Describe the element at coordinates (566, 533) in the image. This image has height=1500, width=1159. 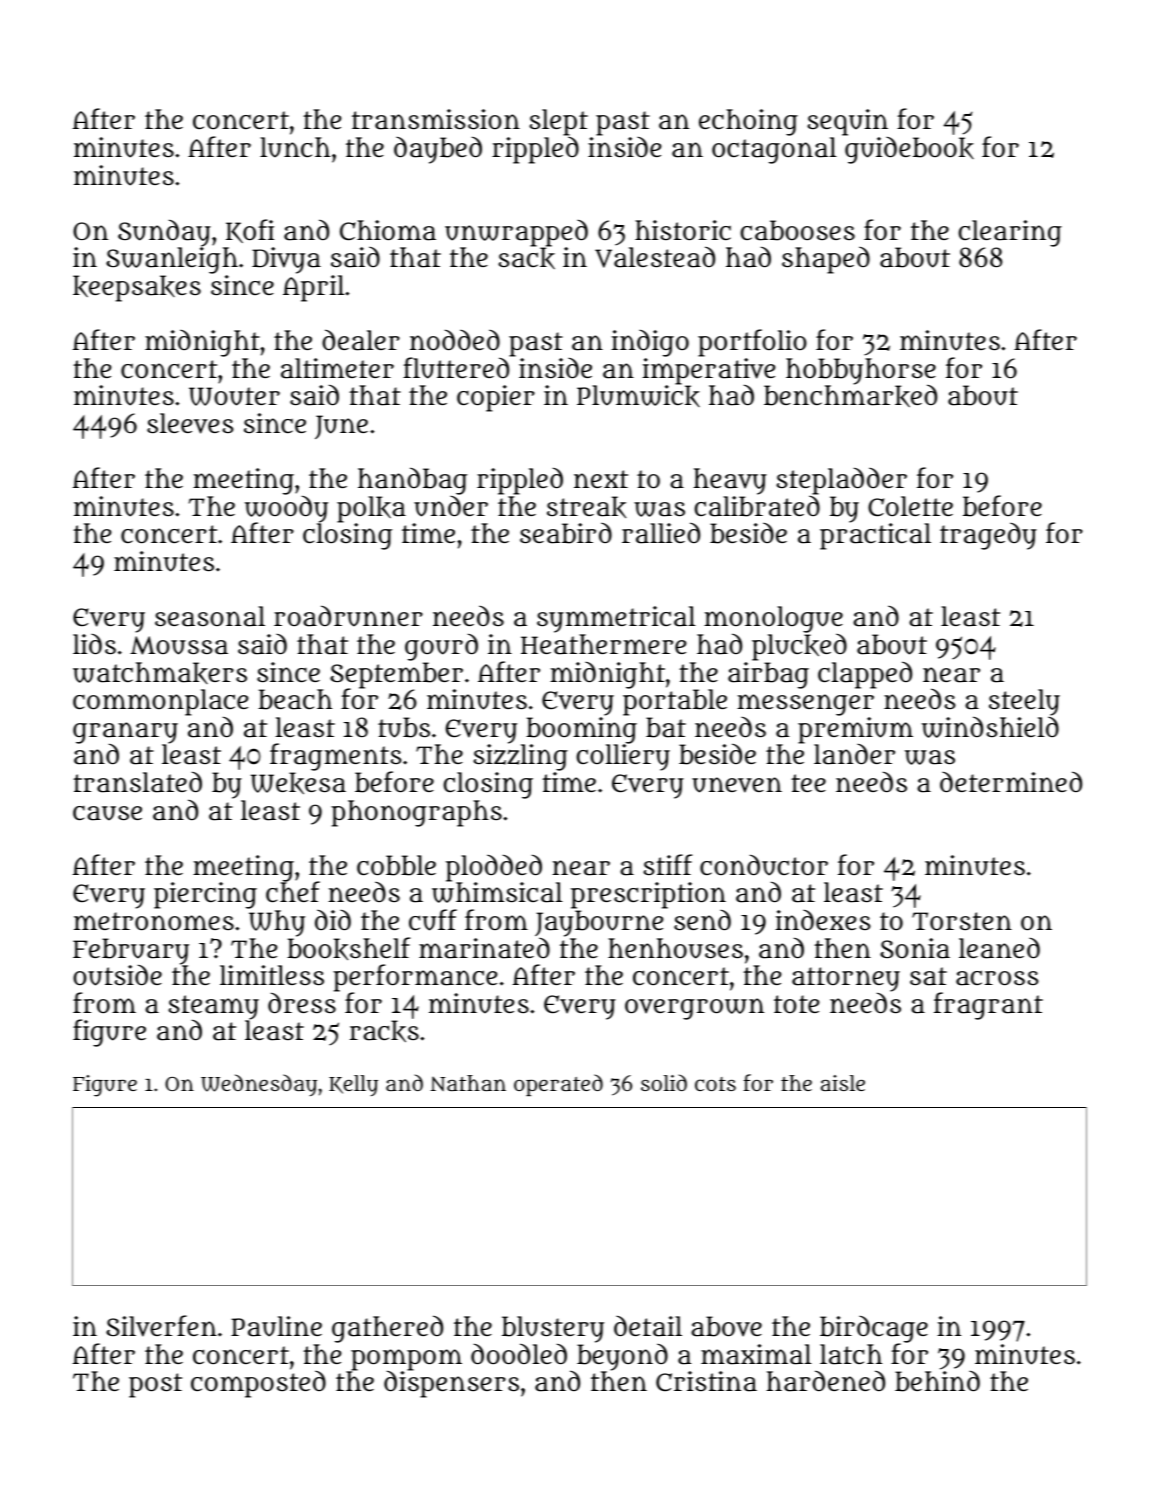
I see `seabird` at that location.
